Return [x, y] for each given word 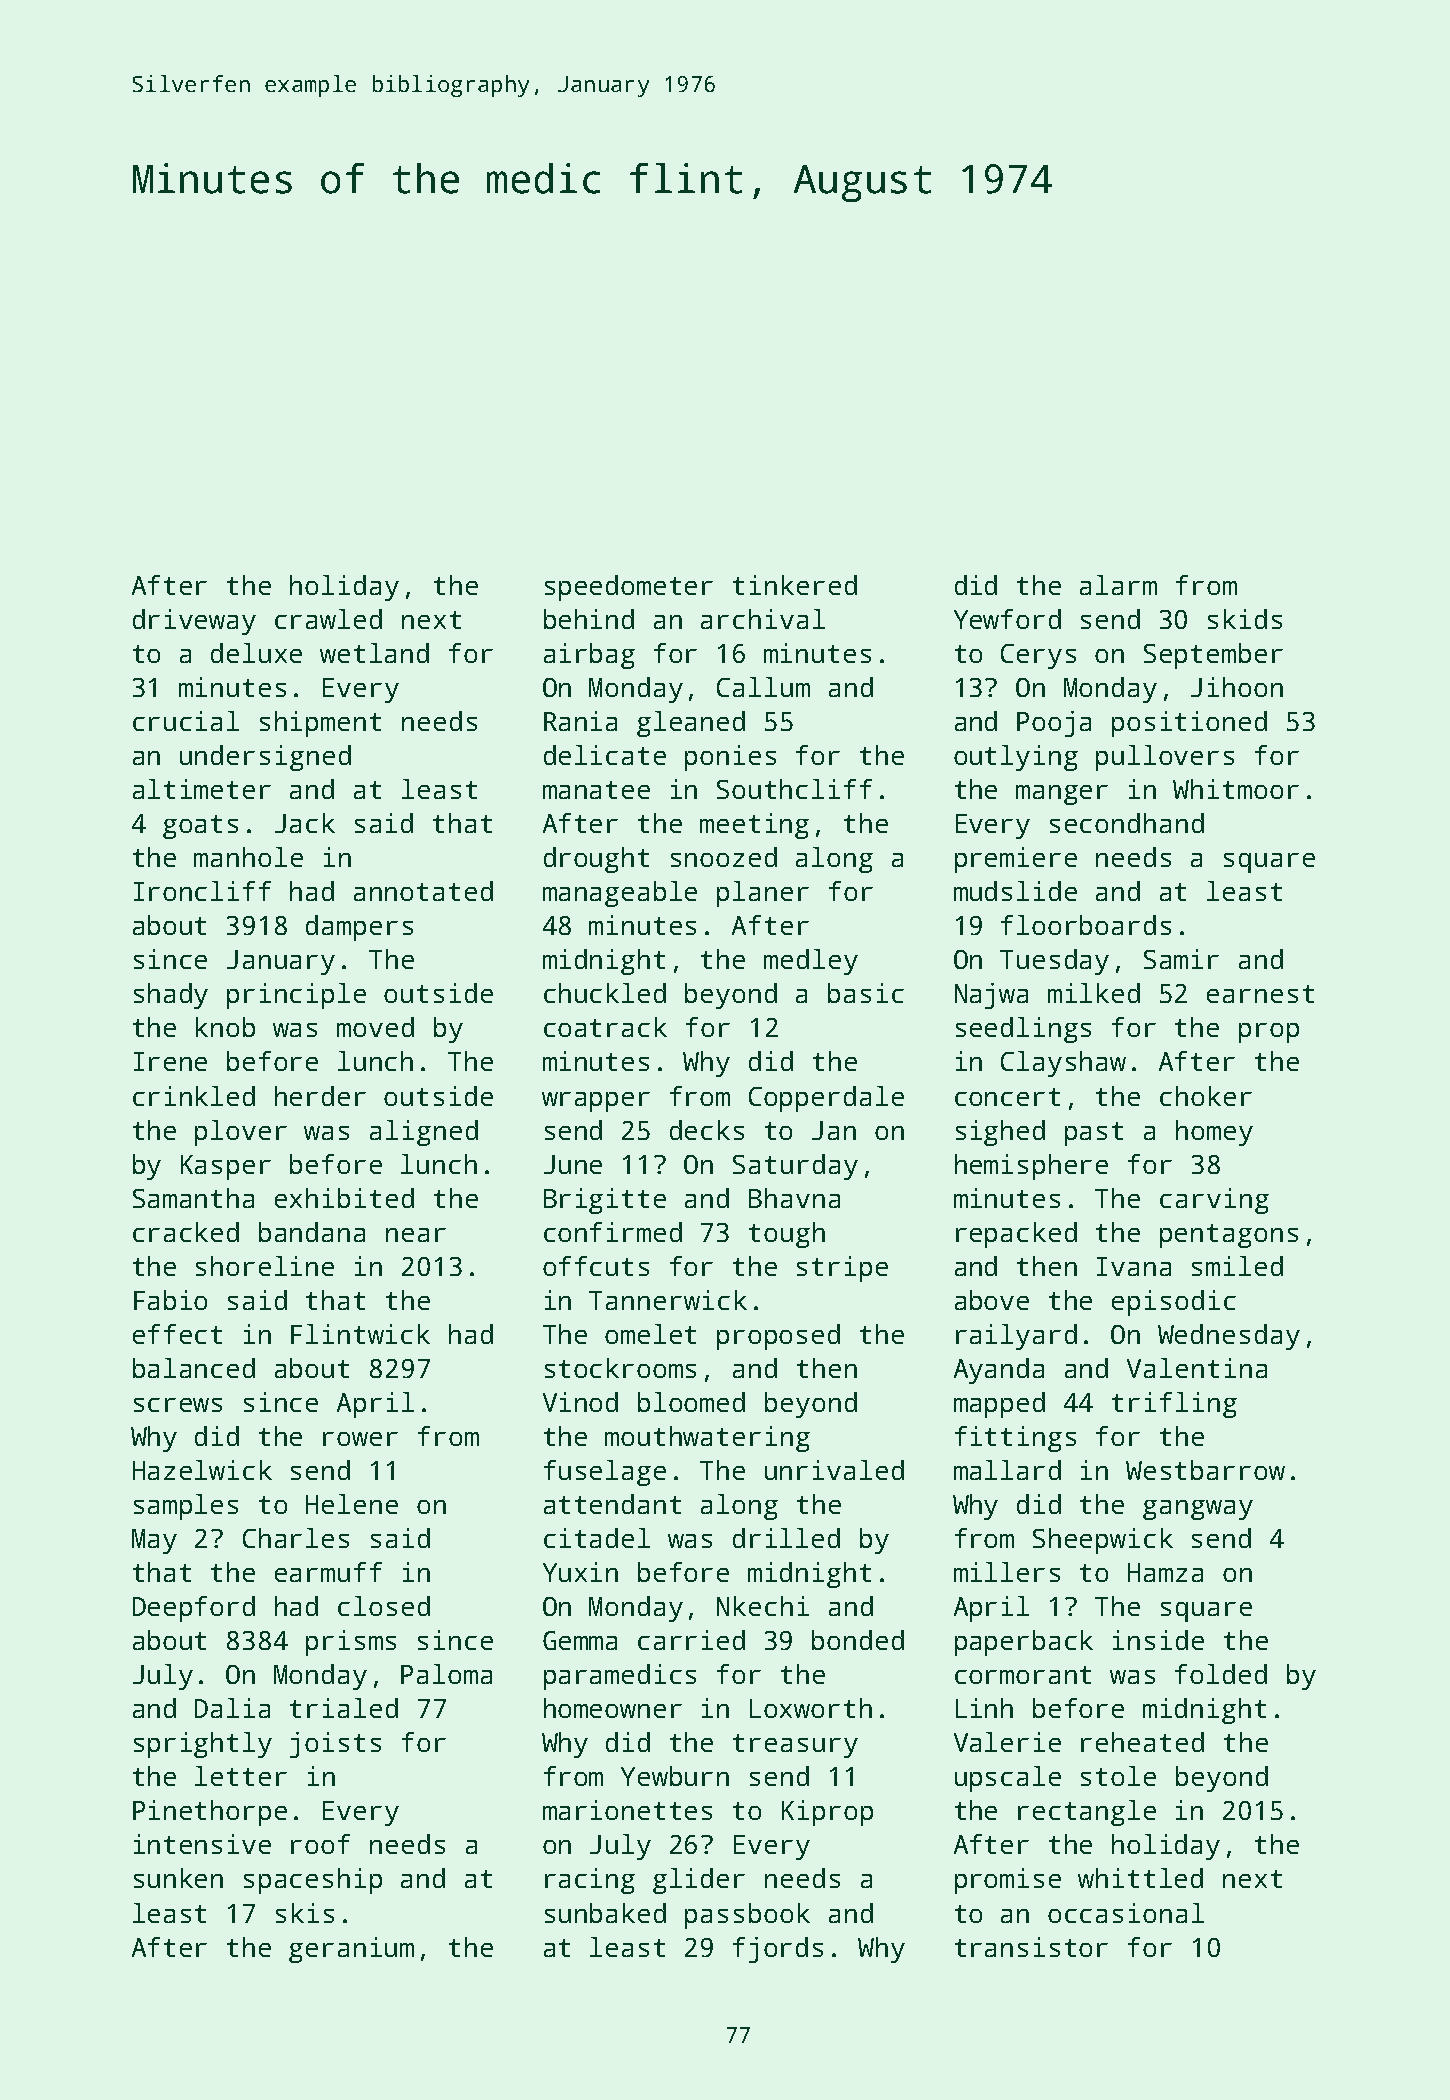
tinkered [795, 585]
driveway [194, 622]
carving [1214, 1201]
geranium [351, 1950]
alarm [1118, 585]
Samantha [193, 1198]
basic [866, 993]
